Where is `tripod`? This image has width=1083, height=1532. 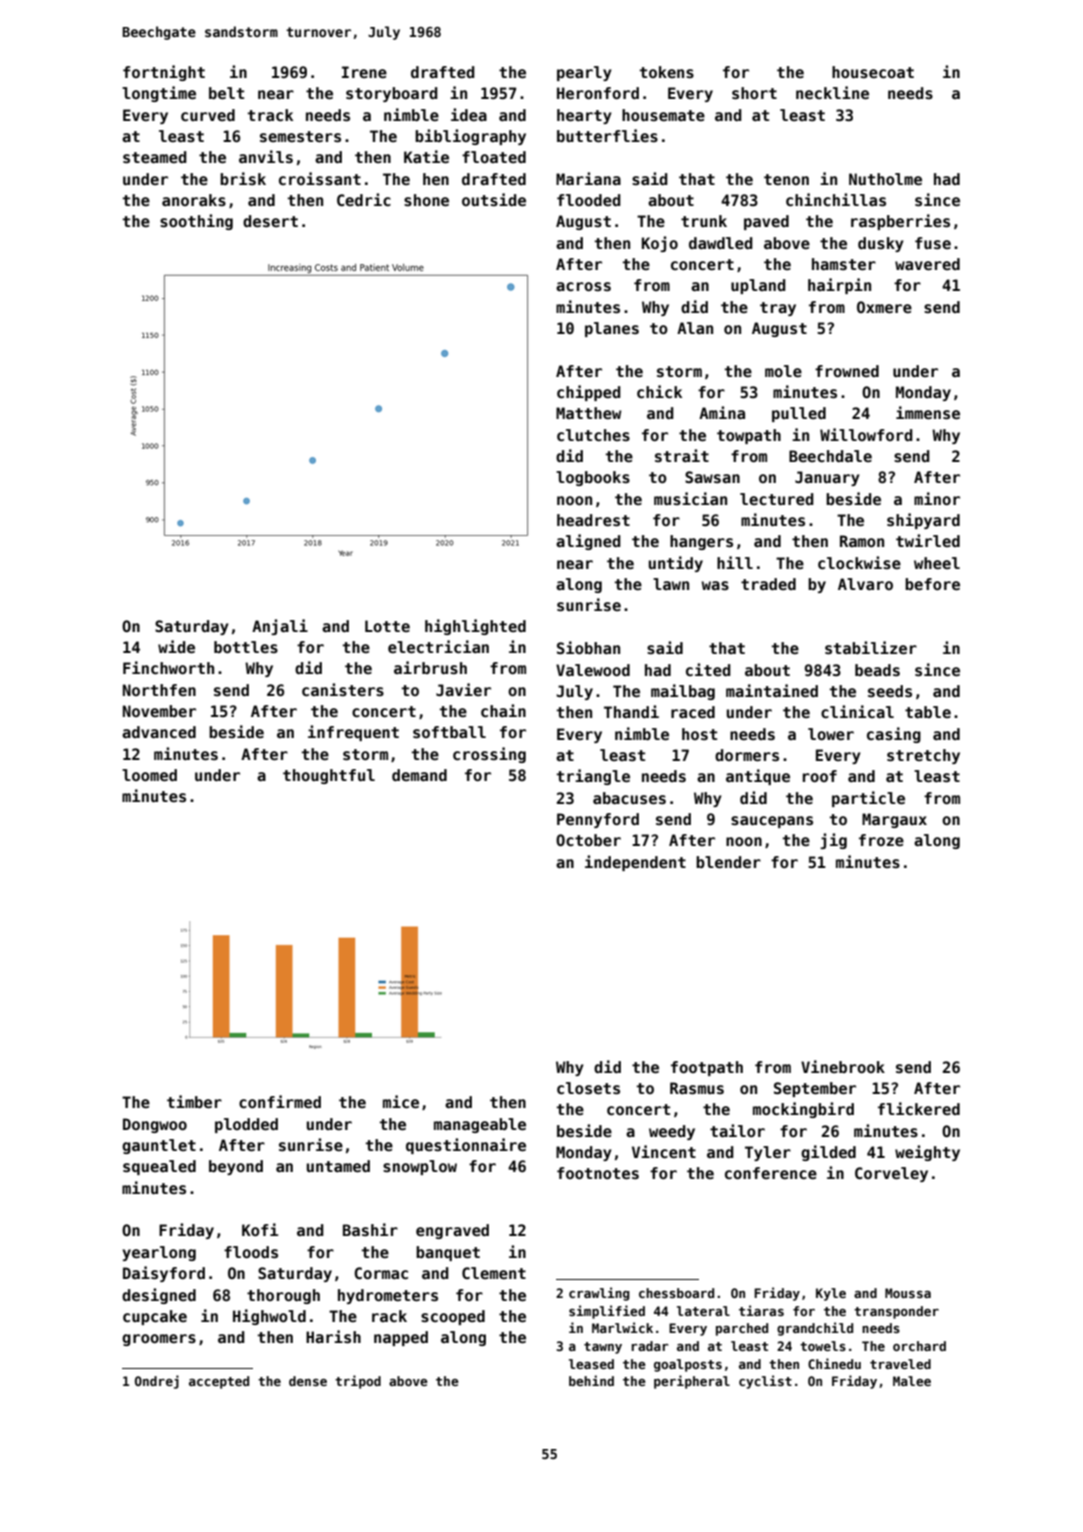 tripod is located at coordinates (358, 1382).
